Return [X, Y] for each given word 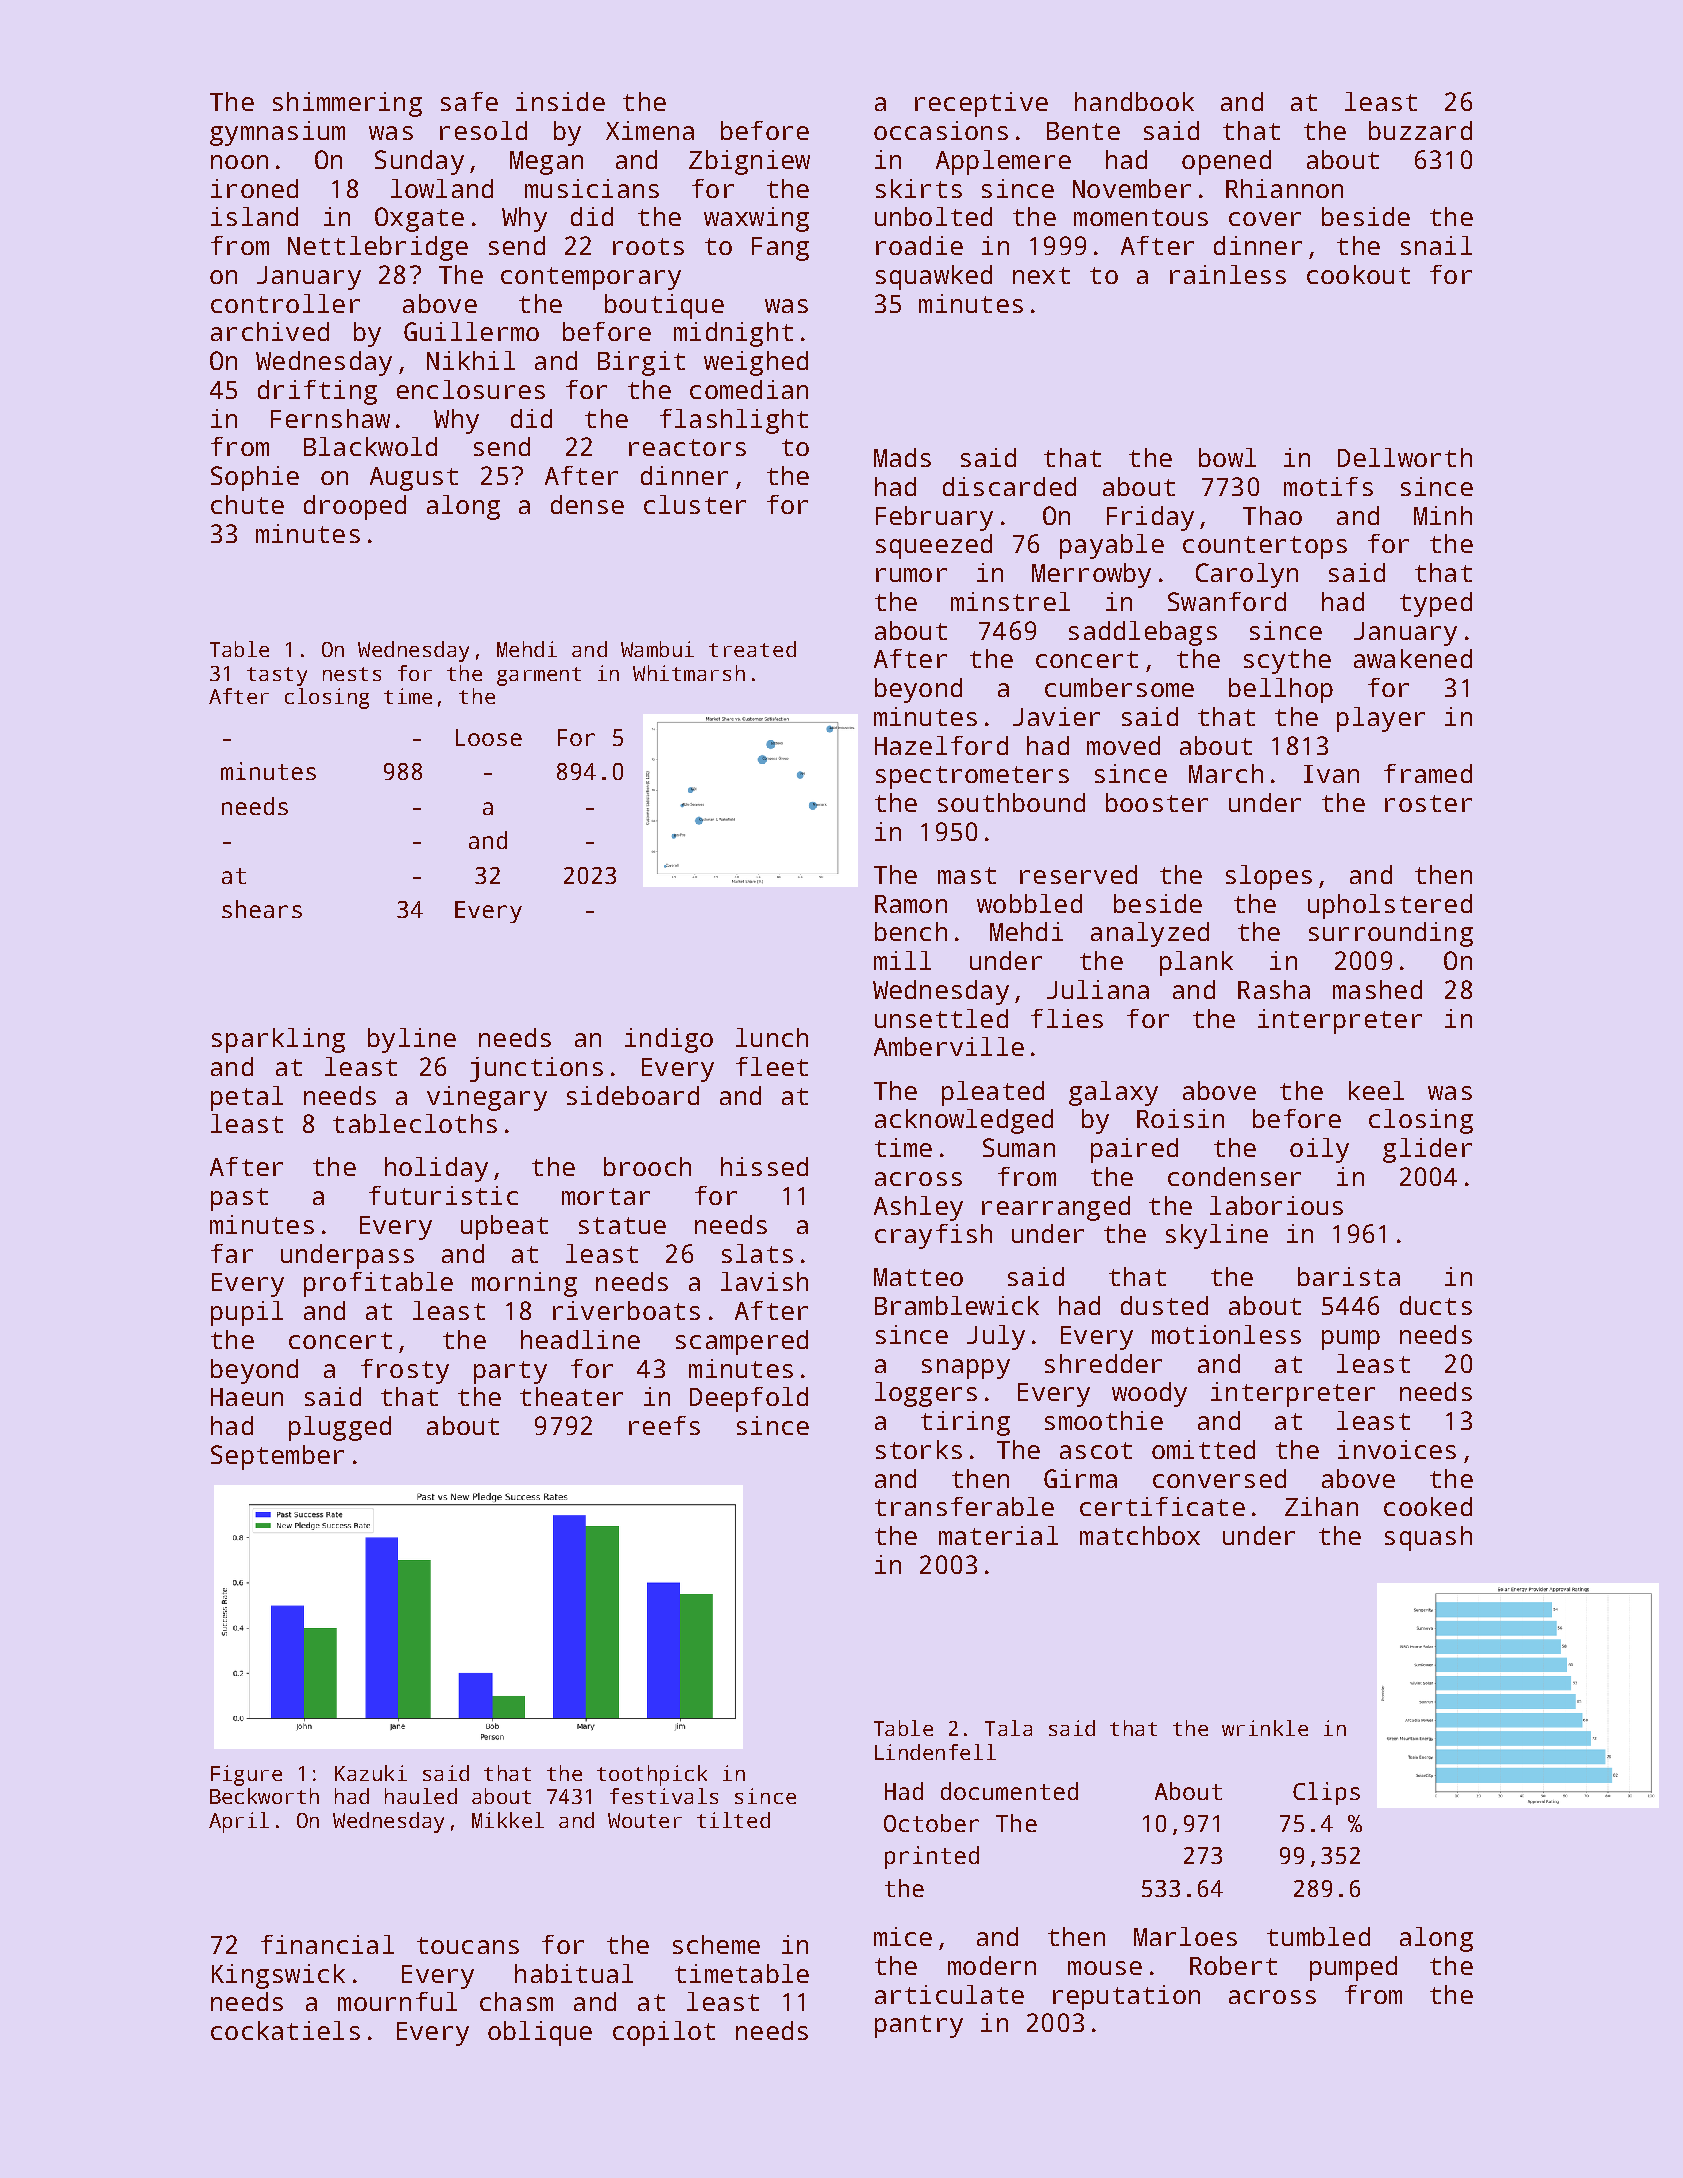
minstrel [1010, 601]
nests [352, 674]
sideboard [633, 1095]
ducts [1436, 1305]
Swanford [1227, 601]
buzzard [1420, 130]
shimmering [347, 104]
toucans [468, 1945]
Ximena [650, 130]
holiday [436, 1169]
